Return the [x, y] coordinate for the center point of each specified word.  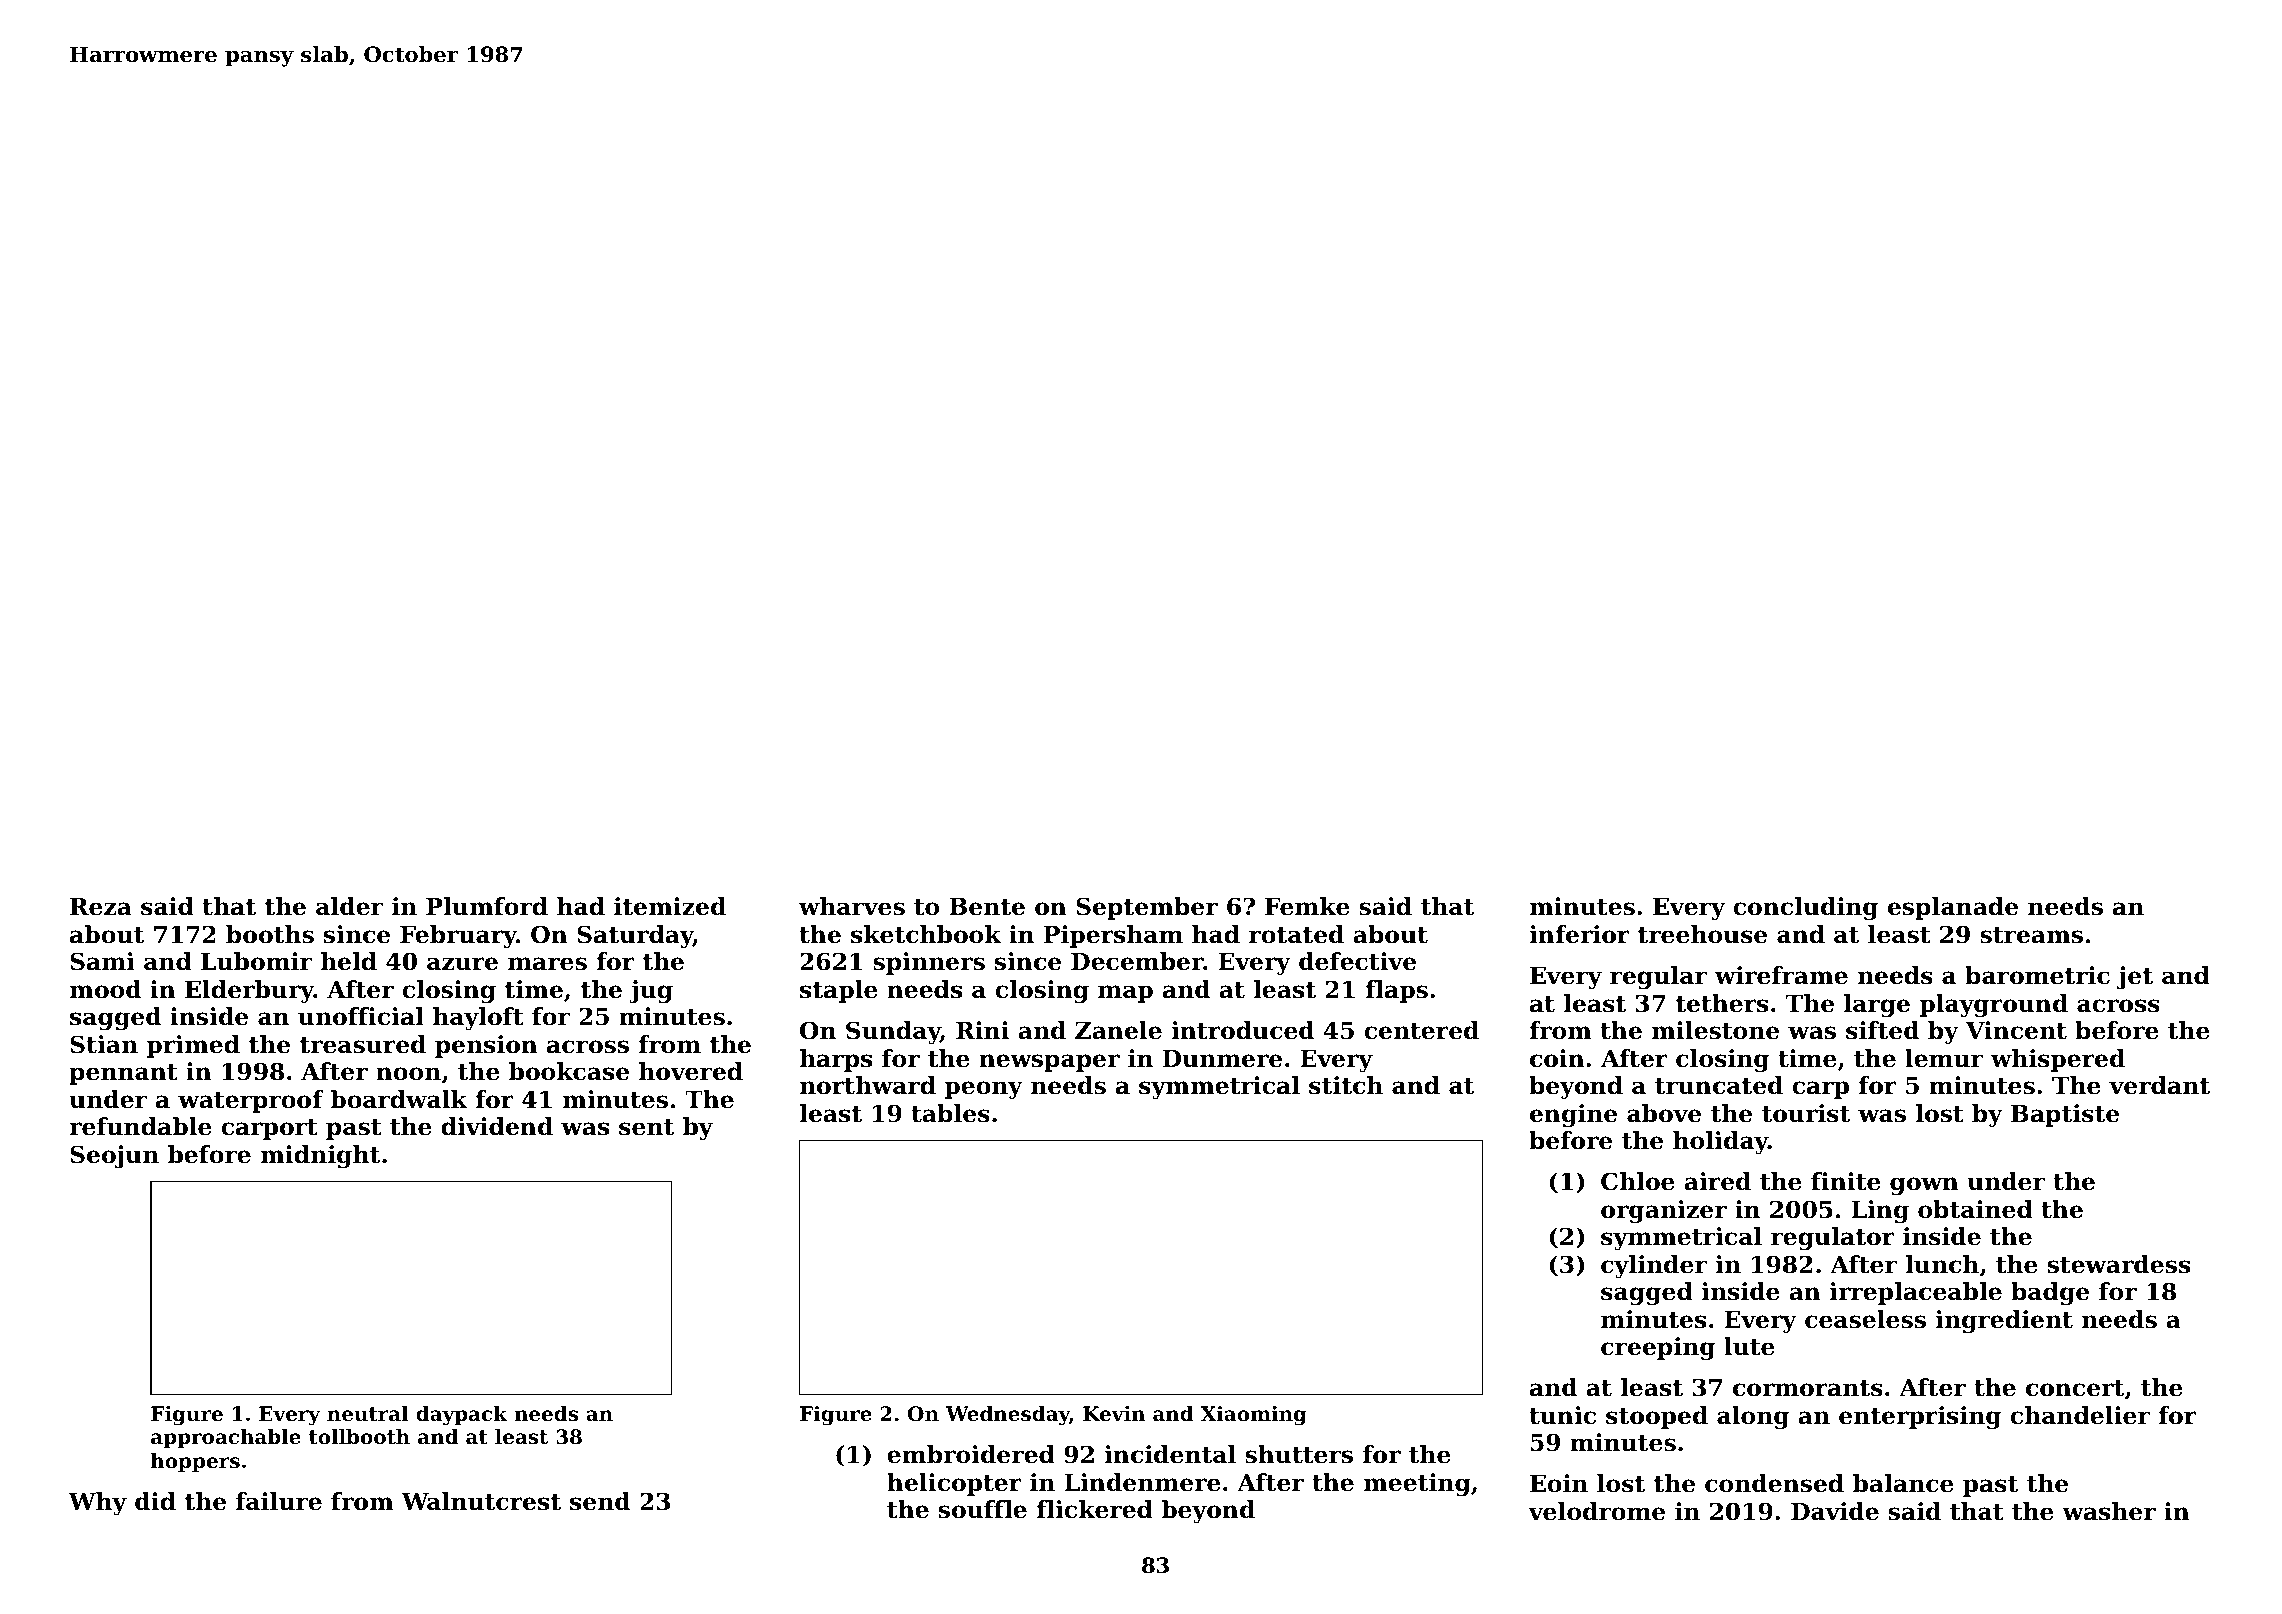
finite [1846, 1181]
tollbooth [359, 1437]
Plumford [487, 906]
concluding [1805, 908]
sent [646, 1127]
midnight [320, 1156]
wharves [852, 906]
